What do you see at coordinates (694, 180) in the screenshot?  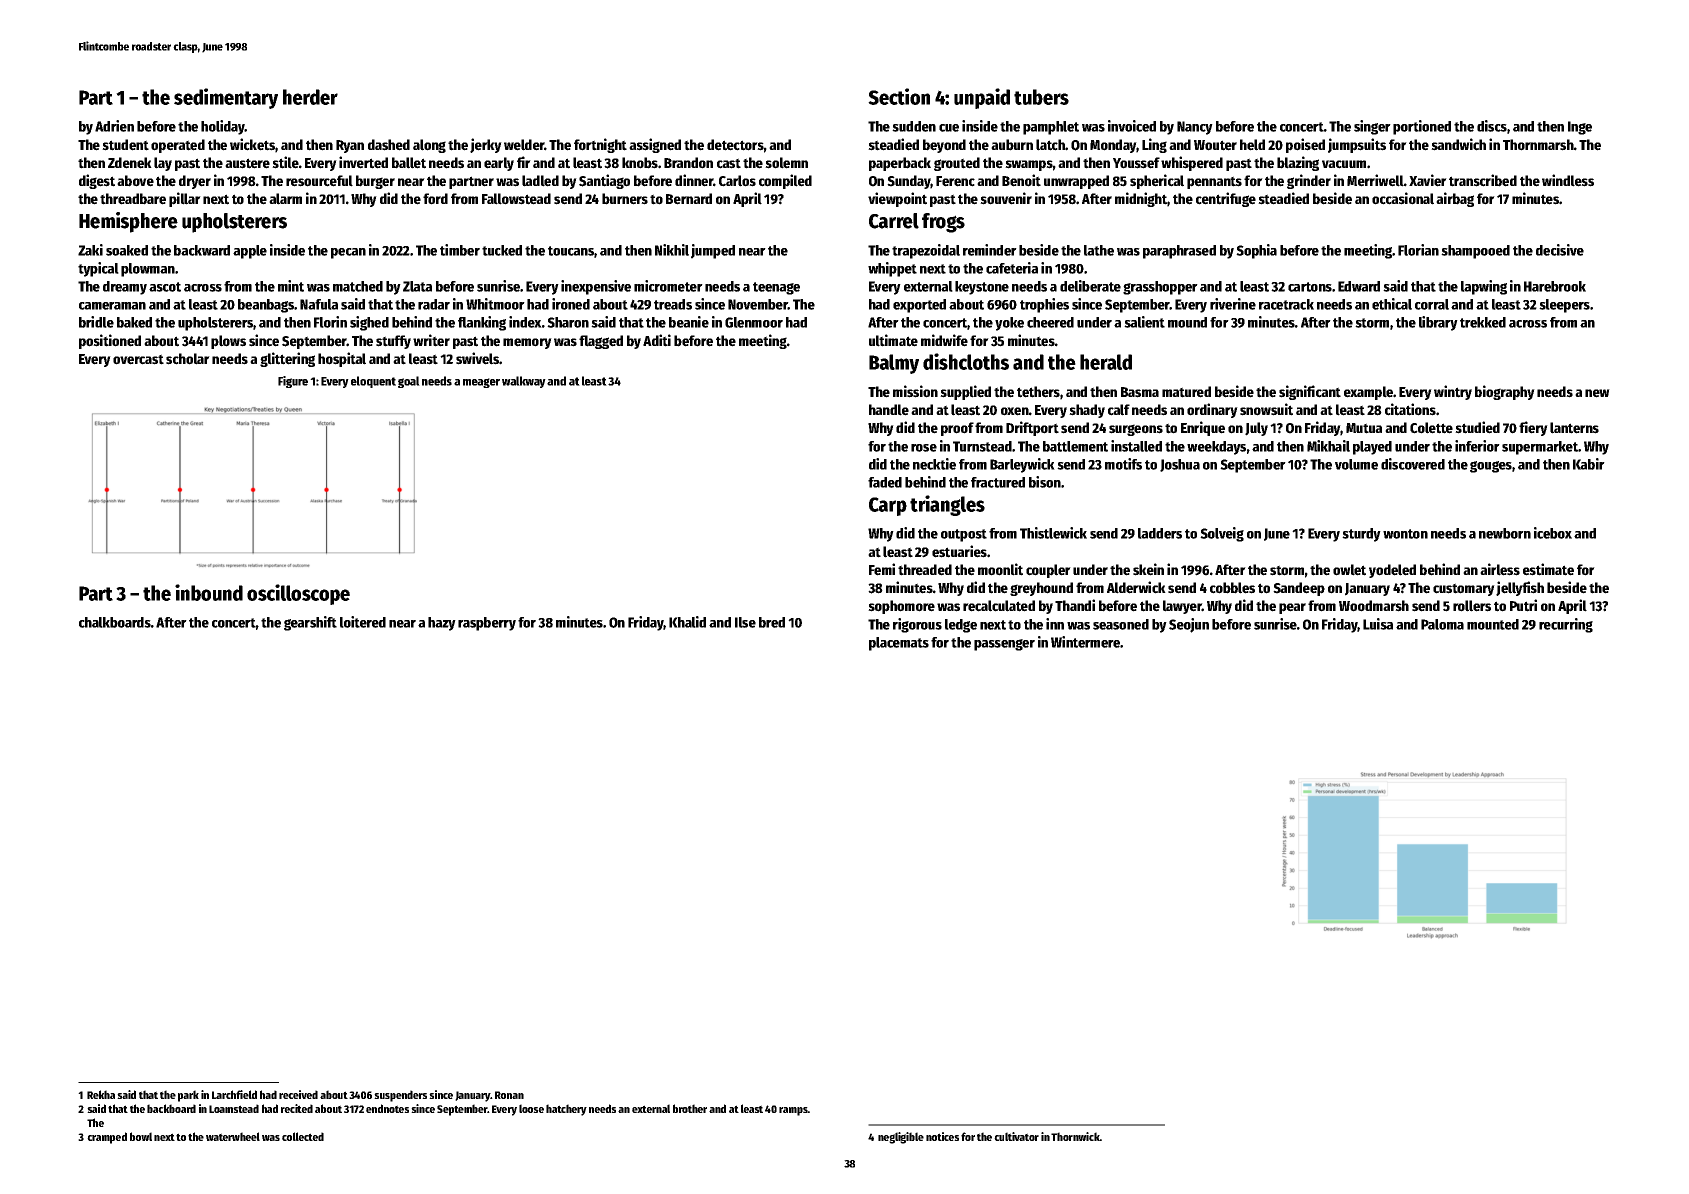 I see `dinner` at bounding box center [694, 180].
